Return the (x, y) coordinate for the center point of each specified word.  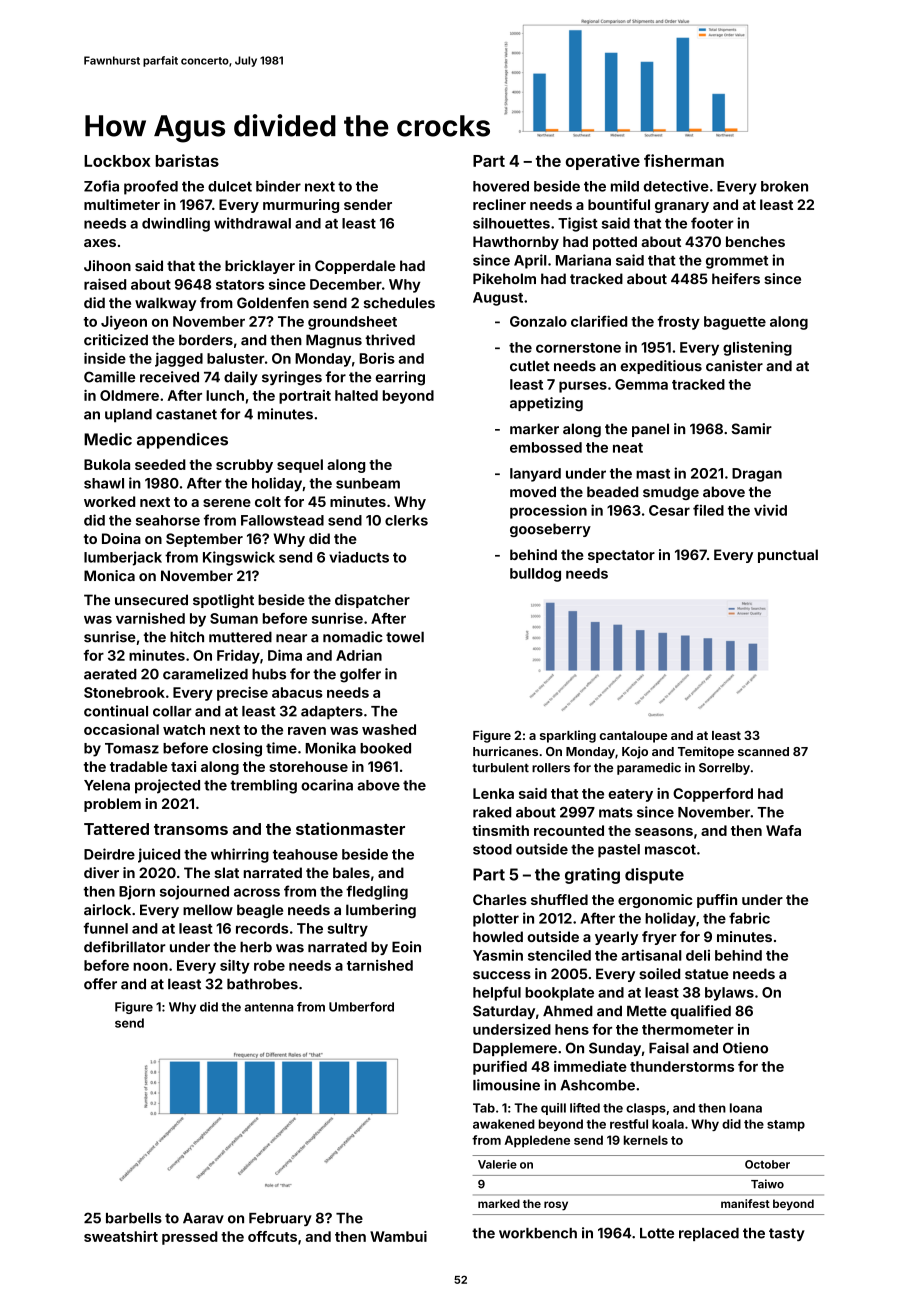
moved (533, 492)
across (257, 892)
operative (603, 162)
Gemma (641, 384)
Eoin (406, 947)
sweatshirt (121, 1236)
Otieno (745, 1048)
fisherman (684, 160)
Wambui (398, 1236)
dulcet (230, 186)
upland (128, 415)
